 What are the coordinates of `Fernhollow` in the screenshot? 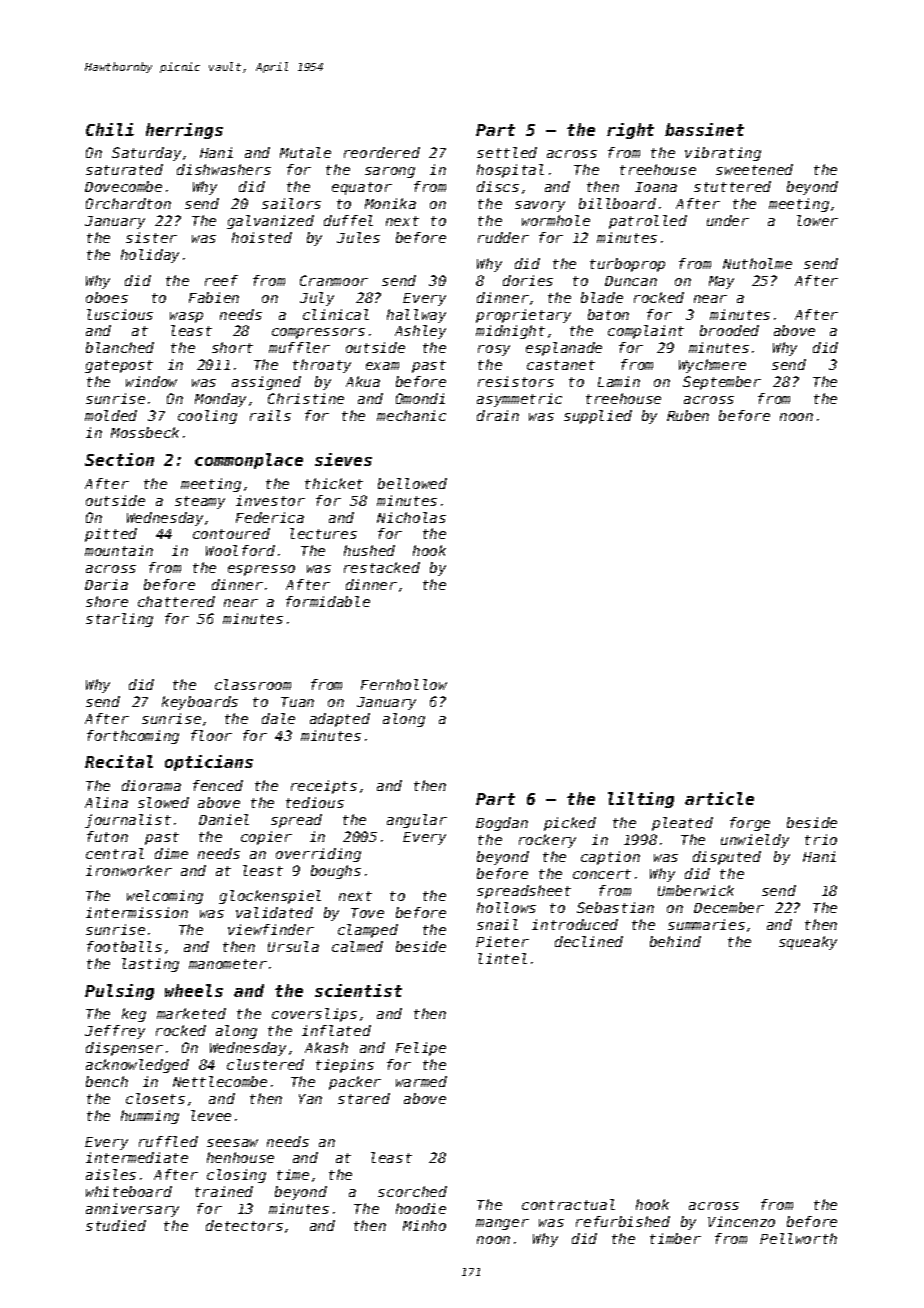 It's located at (404, 684).
